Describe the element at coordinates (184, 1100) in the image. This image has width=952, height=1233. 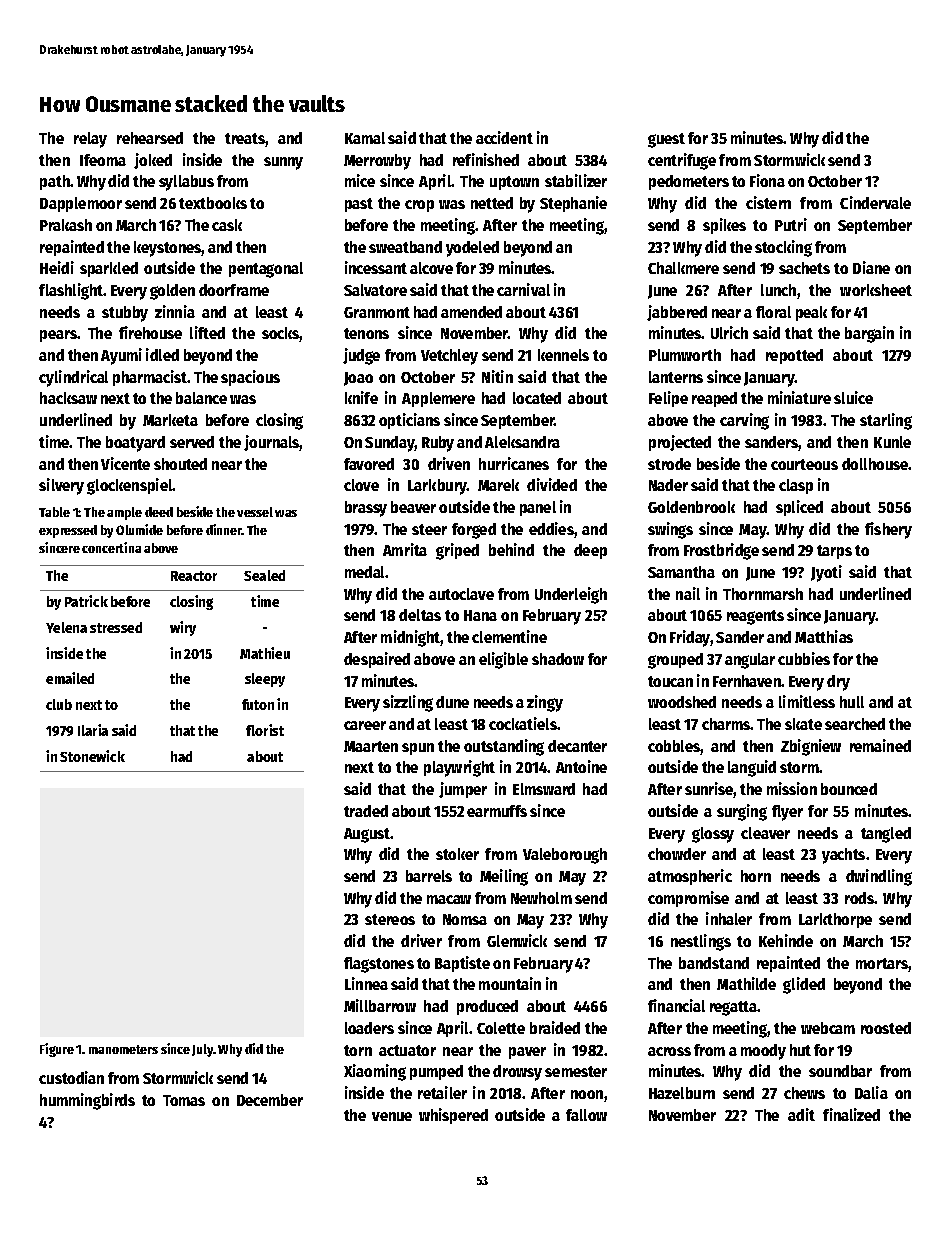
I see `Tomas` at that location.
